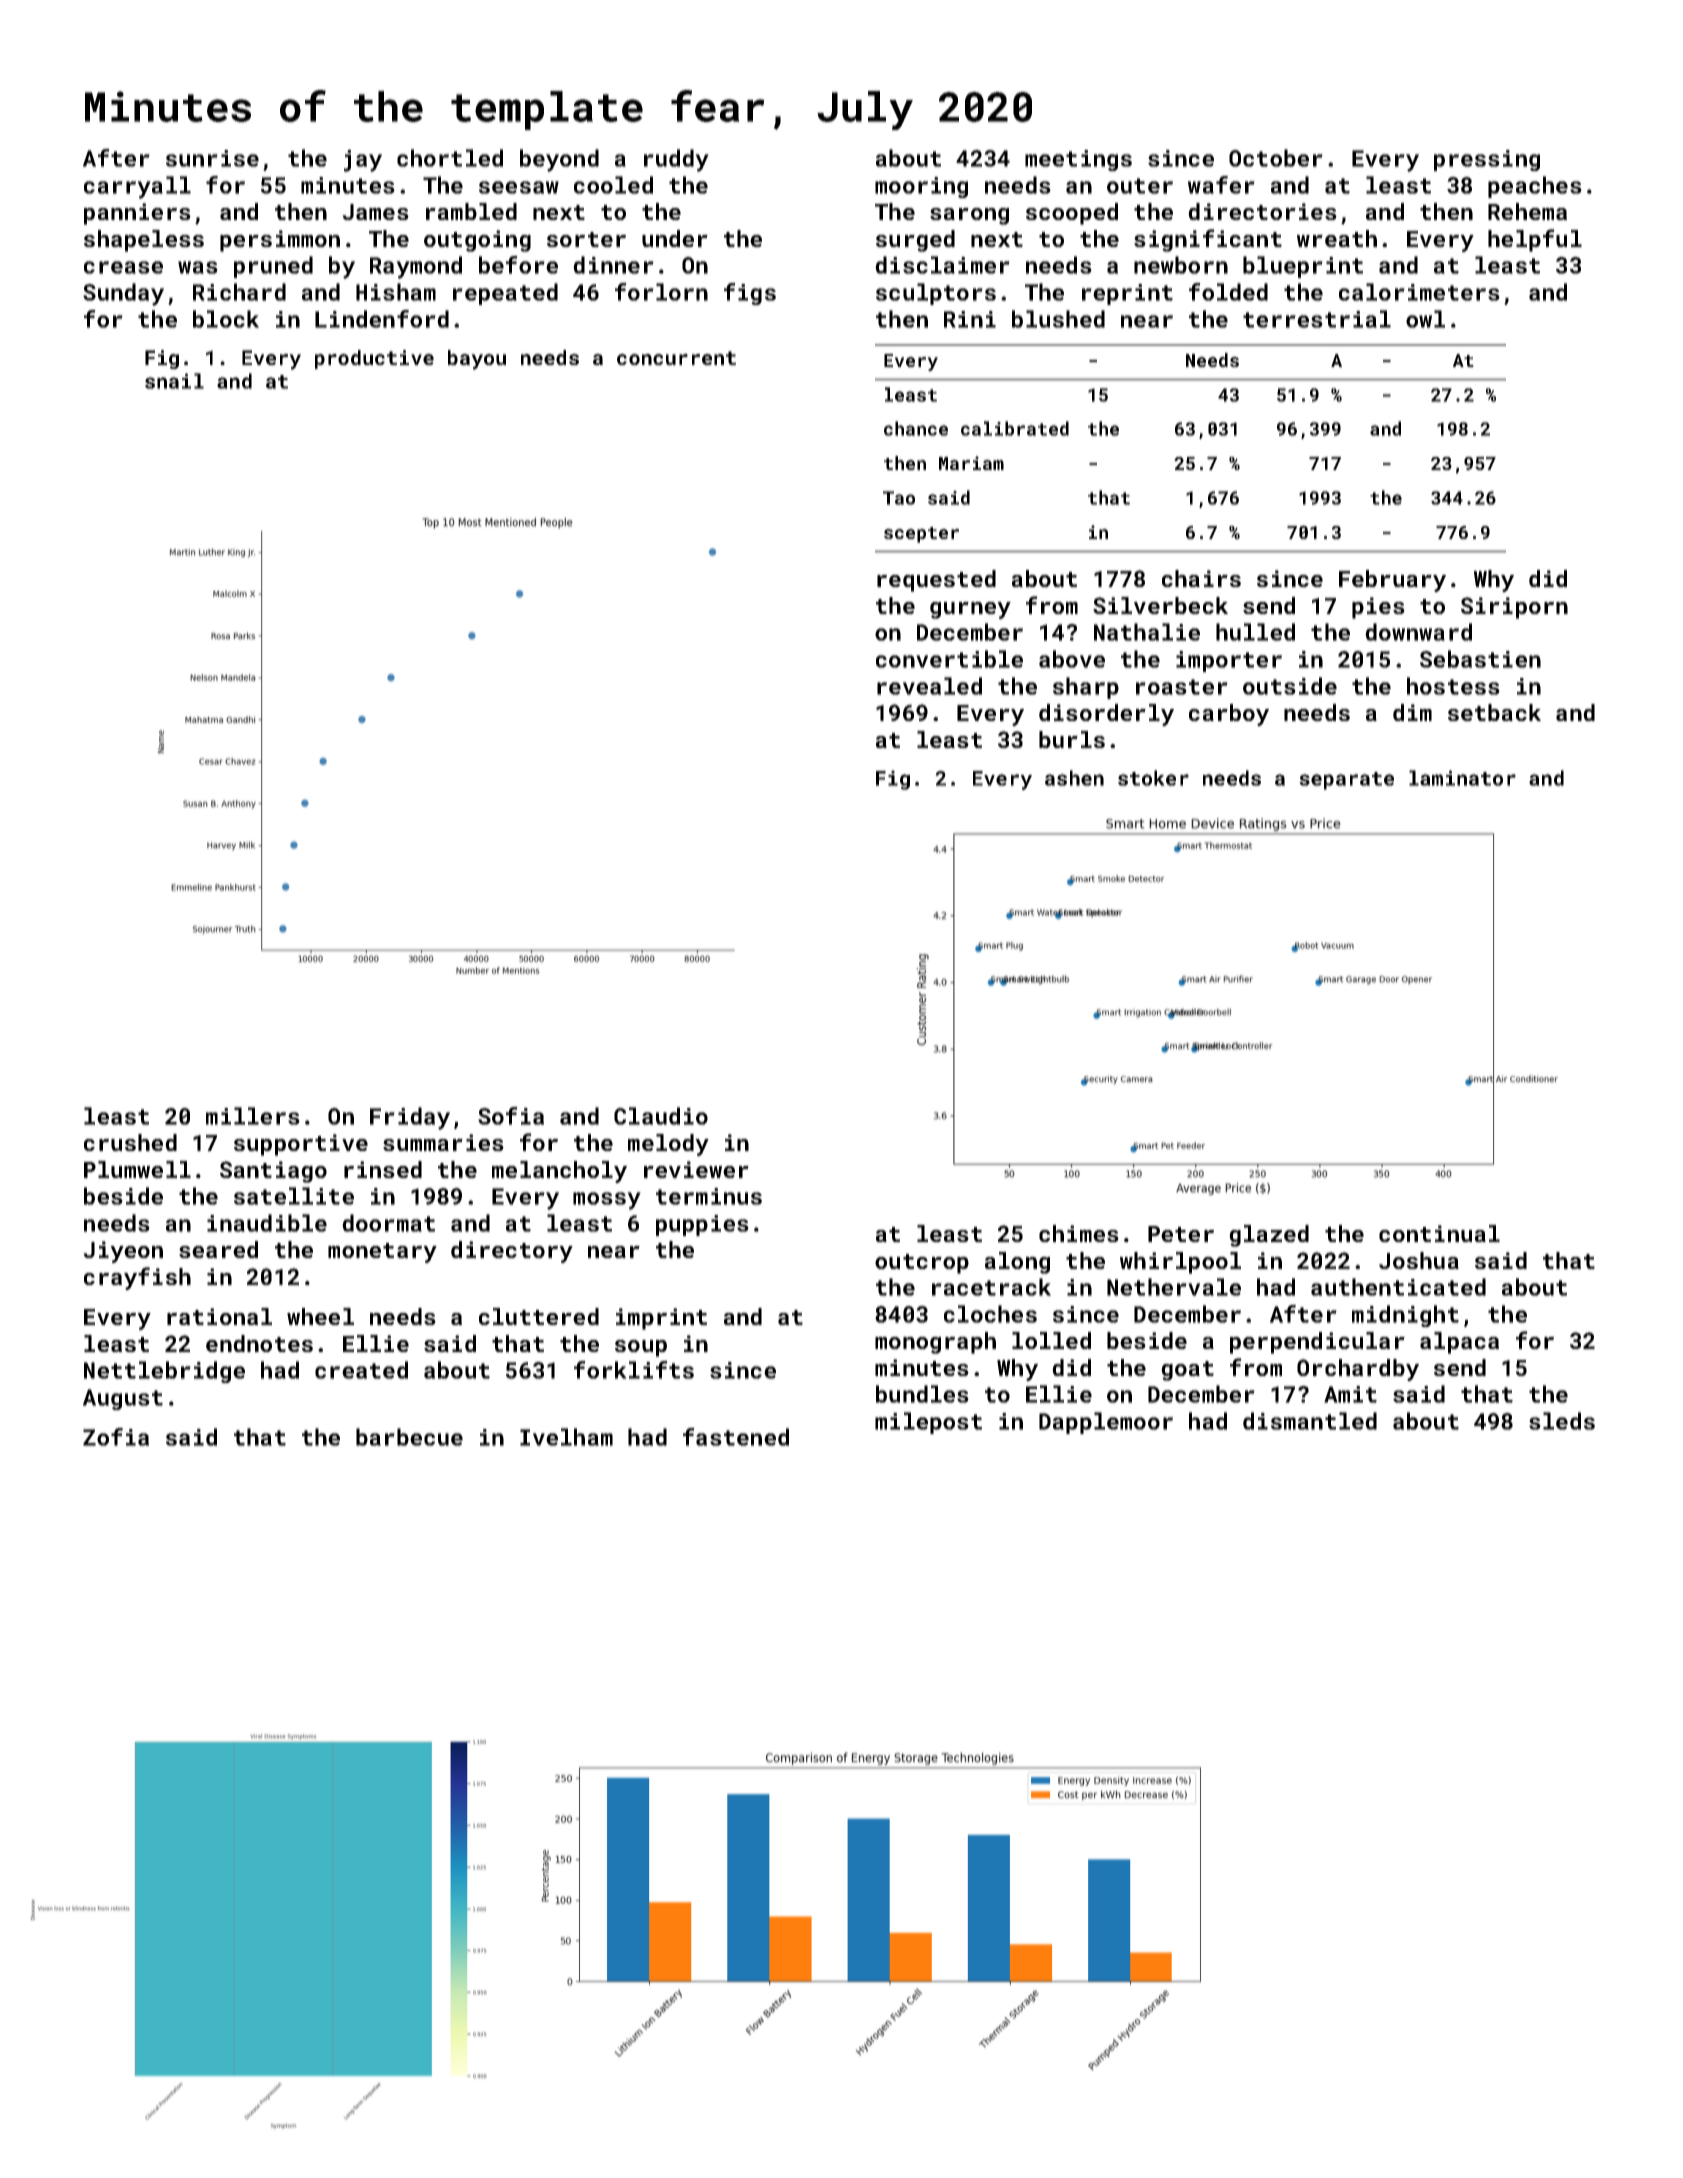  Describe the element at coordinates (1078, 160) in the document. I see `meetings` at that location.
